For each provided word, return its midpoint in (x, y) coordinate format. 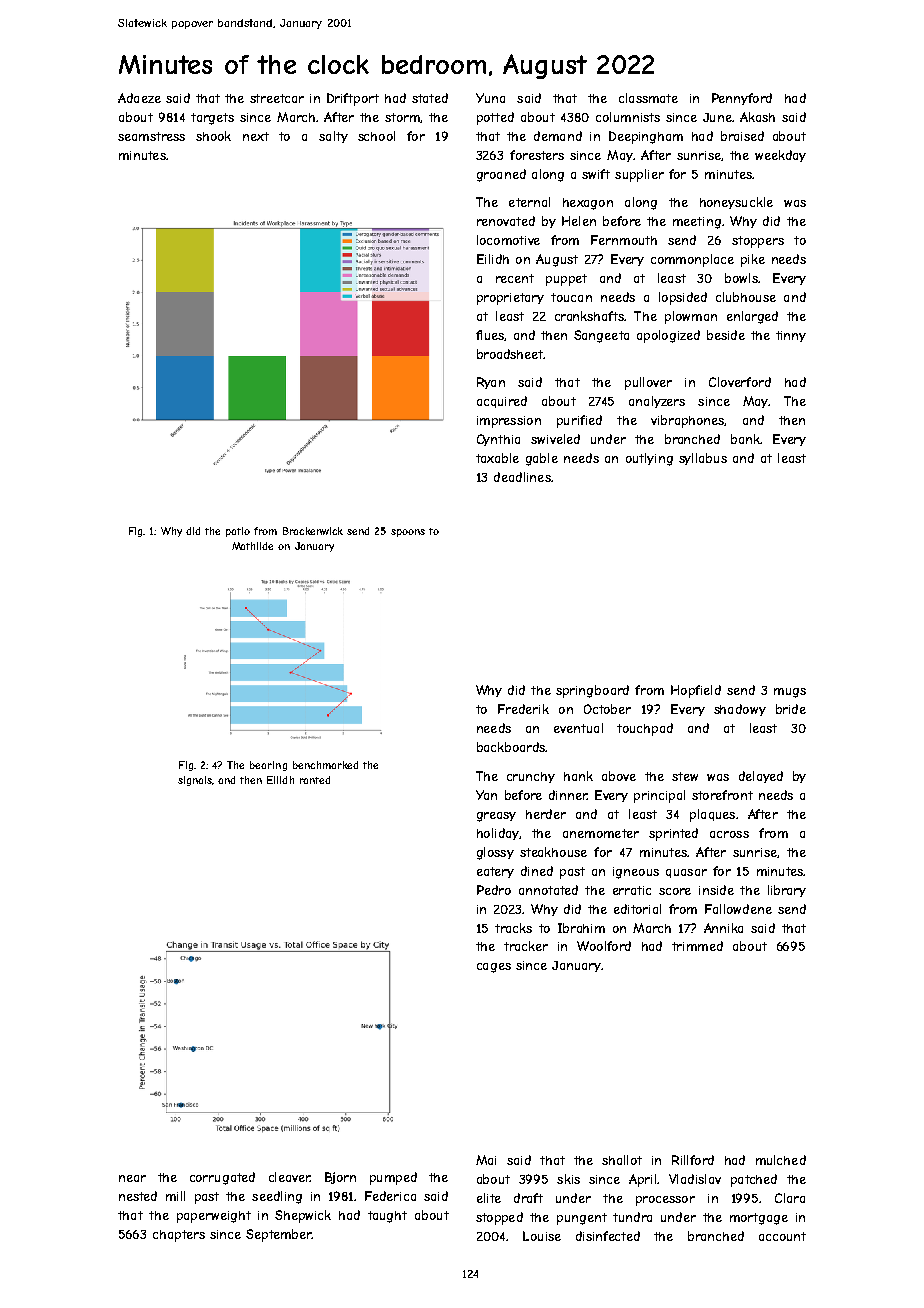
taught (387, 1217)
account (782, 1236)
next (256, 136)
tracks (513, 928)
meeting (697, 223)
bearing (268, 766)
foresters (537, 155)
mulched (781, 1160)
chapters (179, 1236)
